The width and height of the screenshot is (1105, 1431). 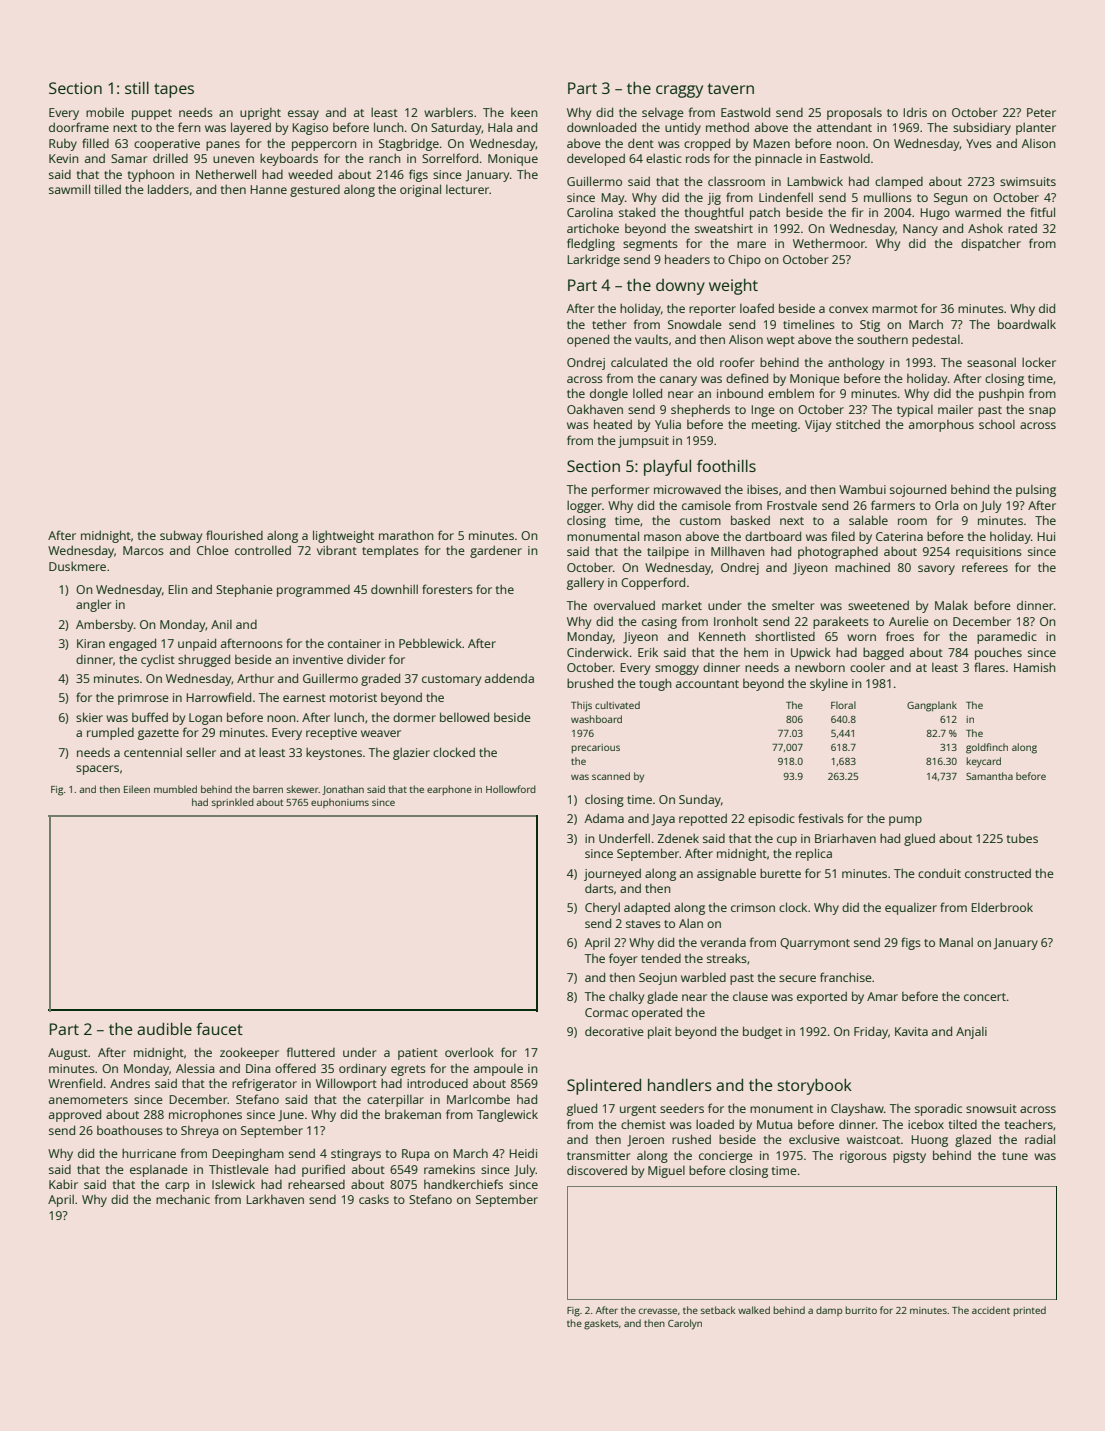 What do you see at coordinates (1002, 907) in the screenshot?
I see `Elderbrook` at bounding box center [1002, 907].
